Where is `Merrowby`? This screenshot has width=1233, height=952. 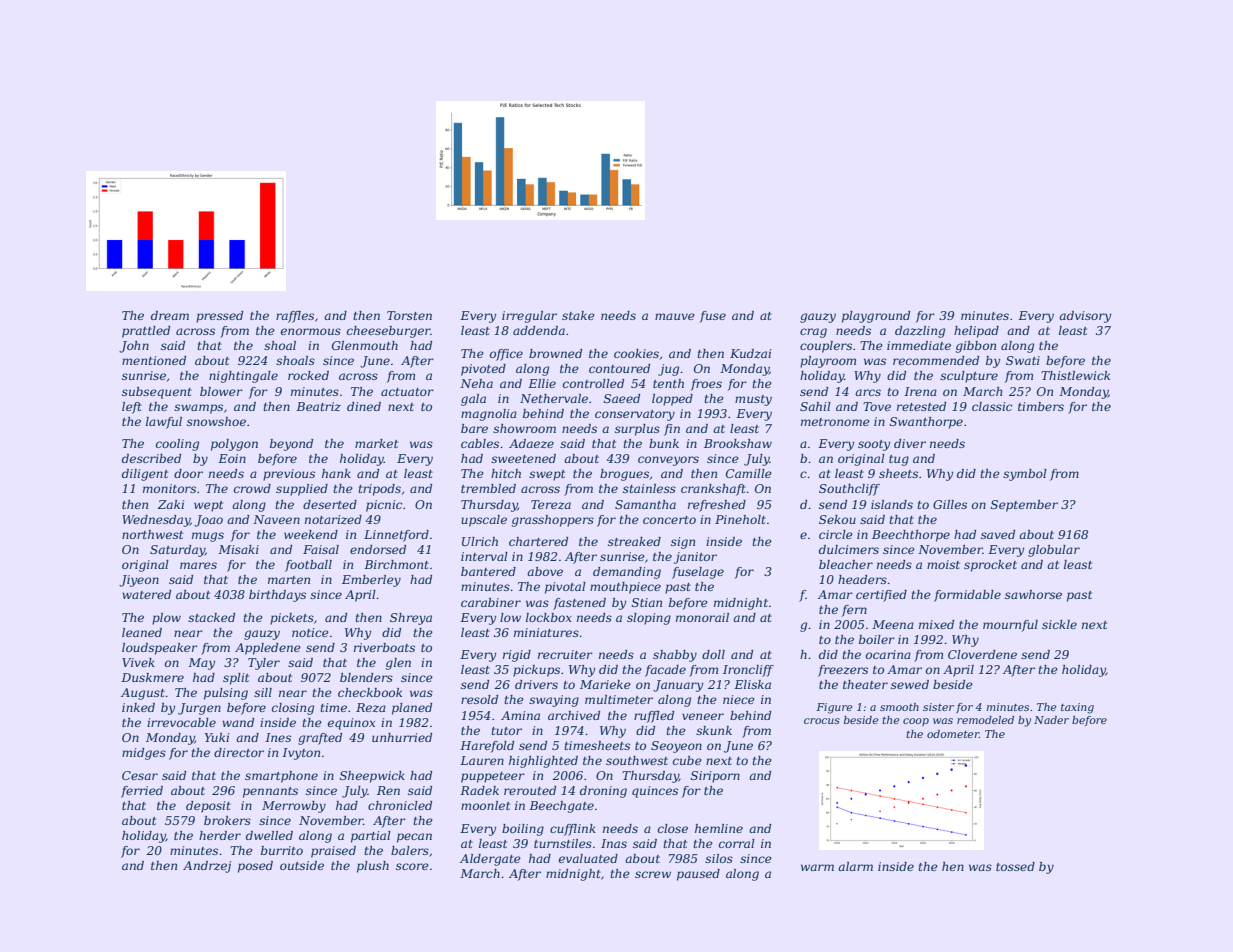
Merrowby is located at coordinates (294, 807).
